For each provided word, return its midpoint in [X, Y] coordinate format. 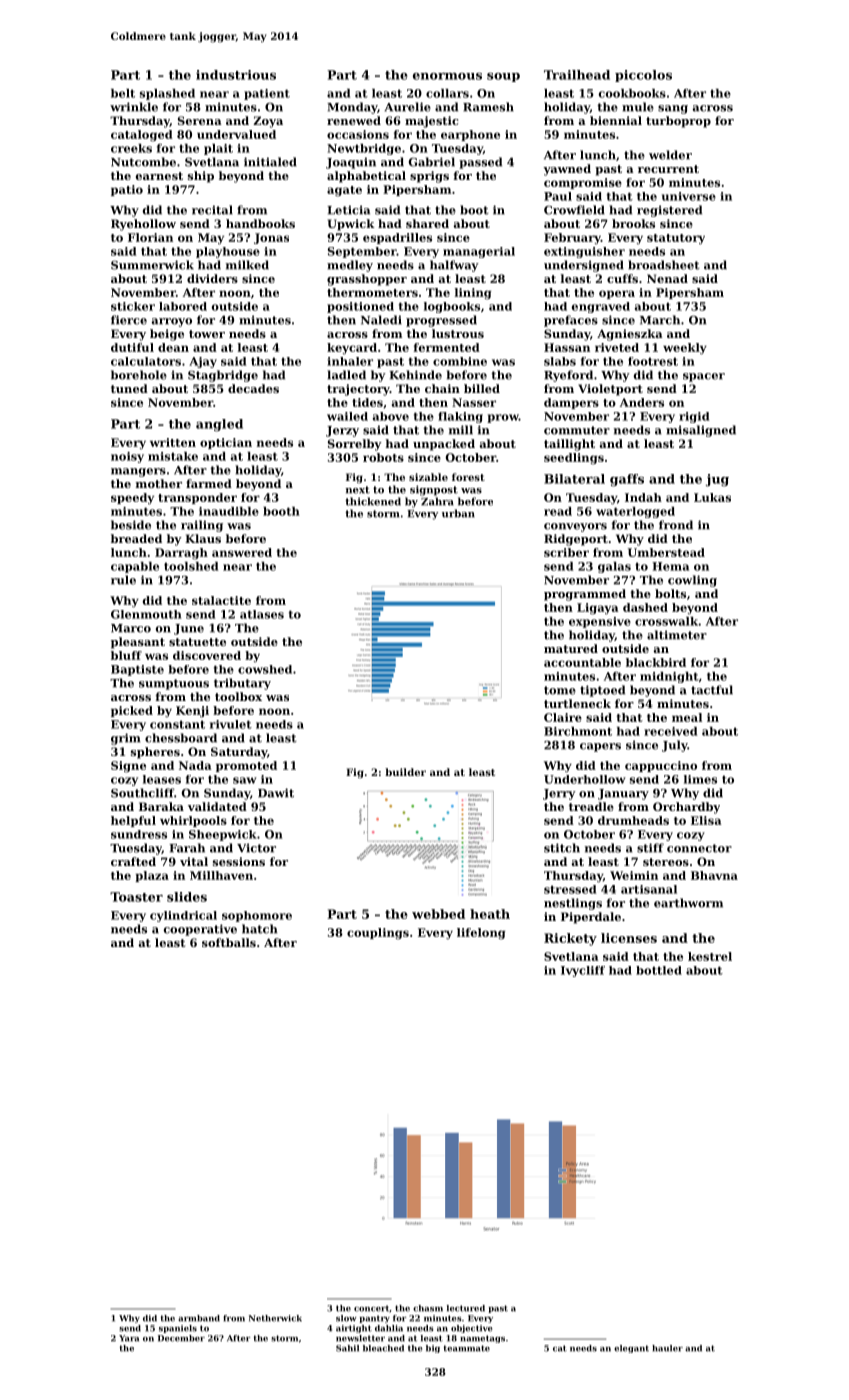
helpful [133, 821]
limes [700, 779]
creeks [131, 148]
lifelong [481, 934]
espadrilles [397, 238]
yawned [567, 170]
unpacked [444, 445]
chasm [428, 1308]
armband [199, 1318]
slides [187, 897]
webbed [438, 914]
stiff [650, 848]
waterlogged [635, 512]
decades [253, 388]
